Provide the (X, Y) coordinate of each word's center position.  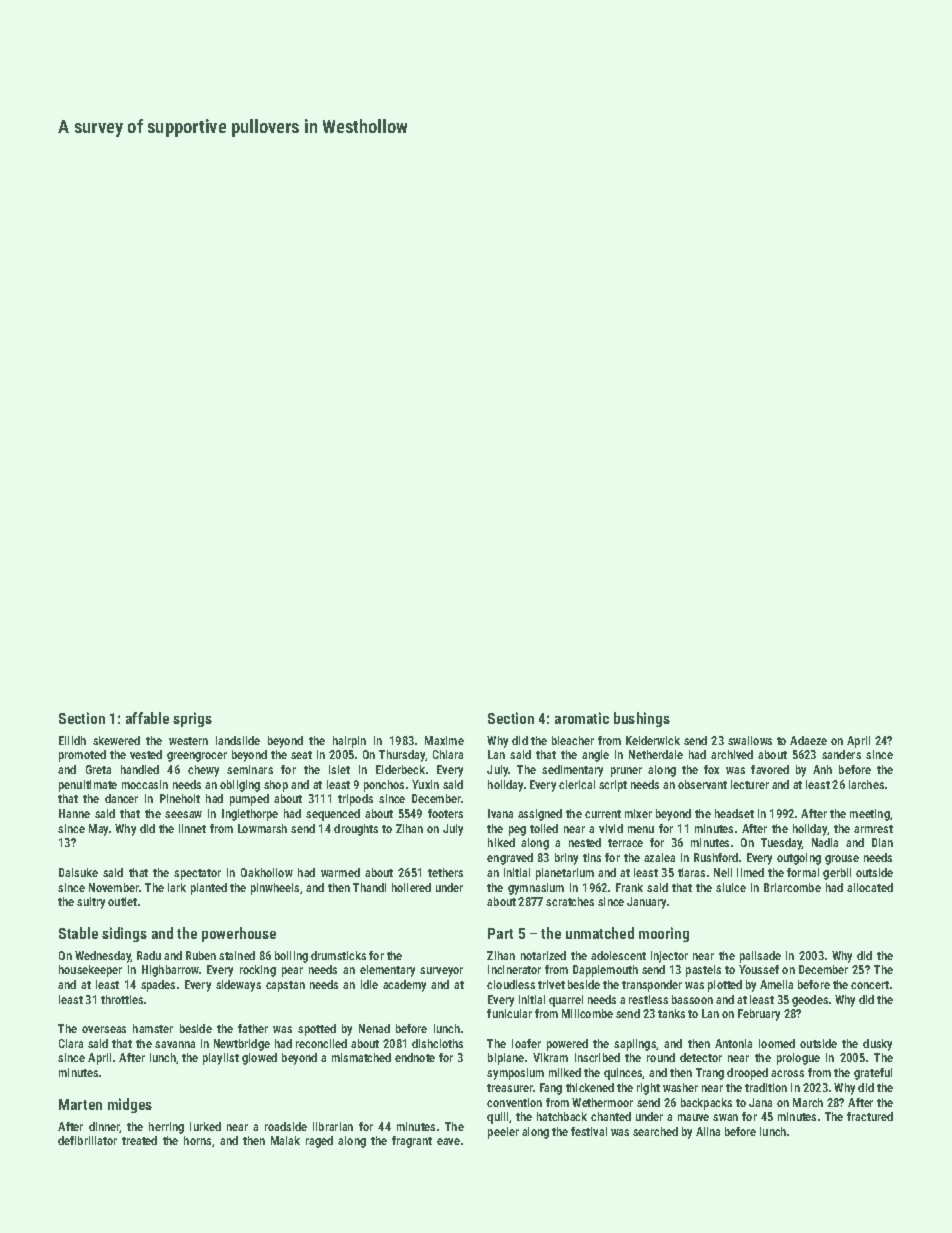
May (98, 830)
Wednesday (103, 957)
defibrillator (87, 1140)
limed (750, 872)
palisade (760, 957)
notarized (543, 955)
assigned (540, 815)
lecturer (750, 784)
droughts (356, 830)
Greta (98, 769)
